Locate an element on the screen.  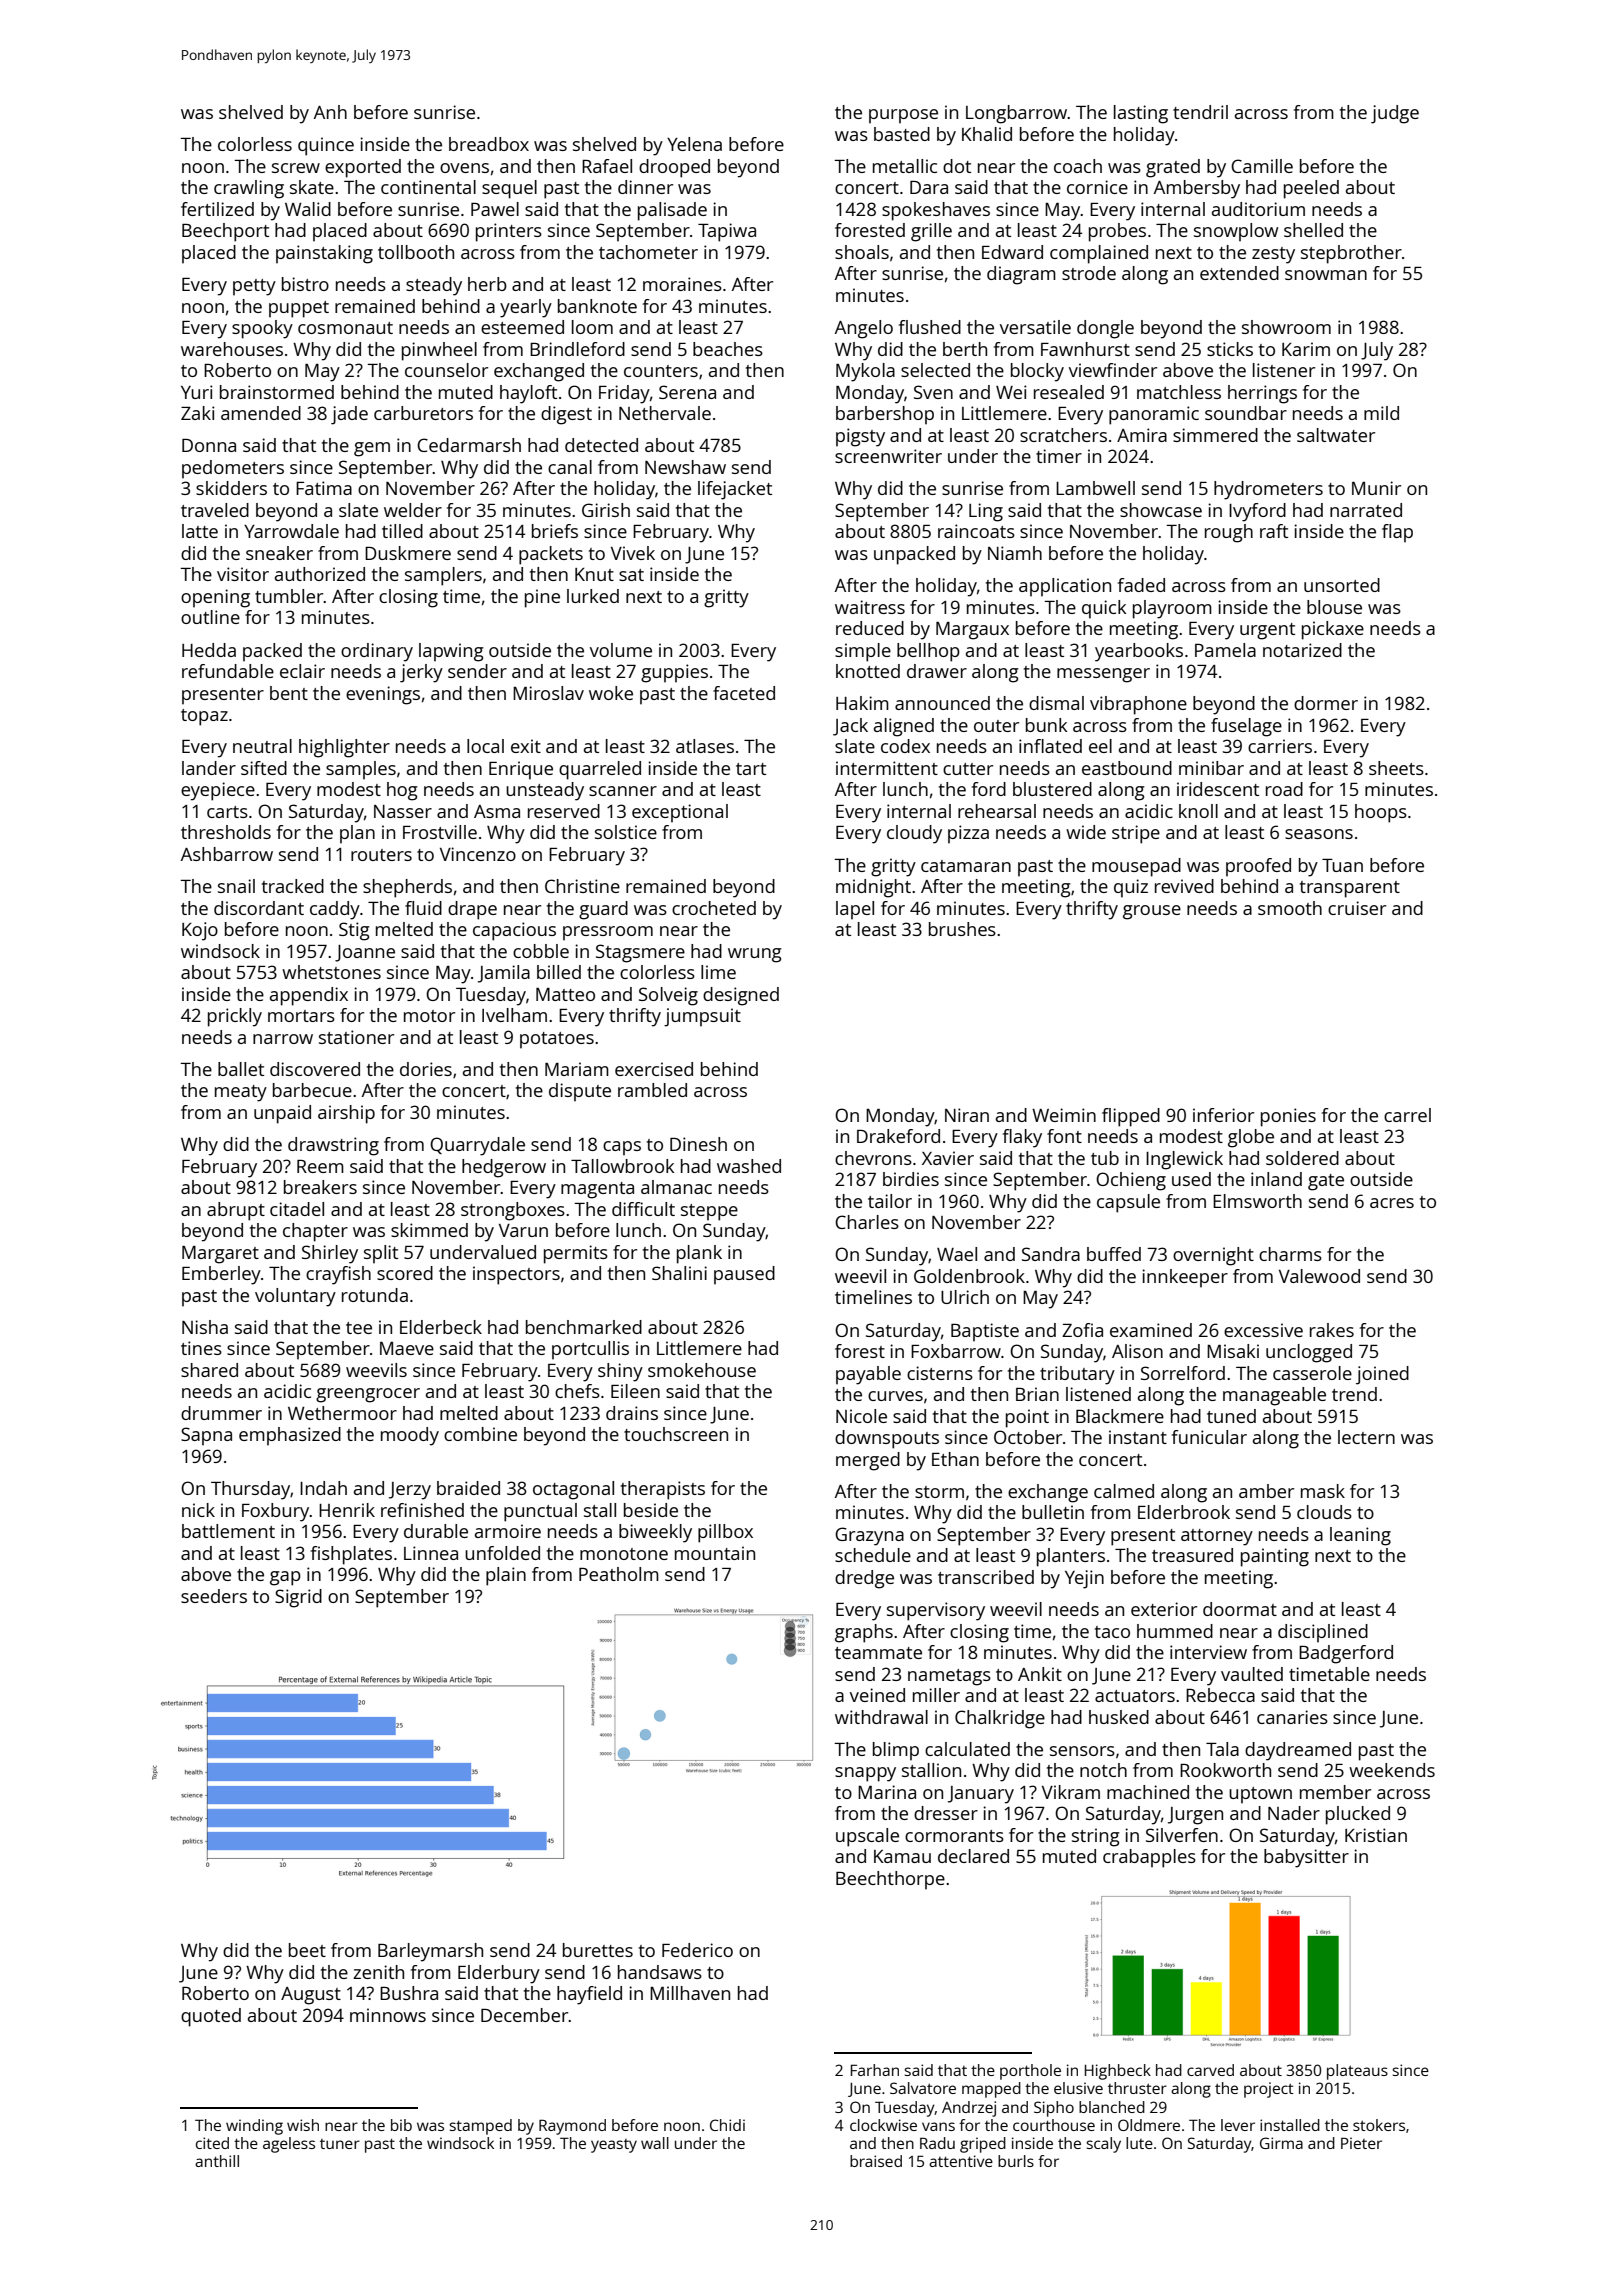
Anh is located at coordinates (330, 112).
